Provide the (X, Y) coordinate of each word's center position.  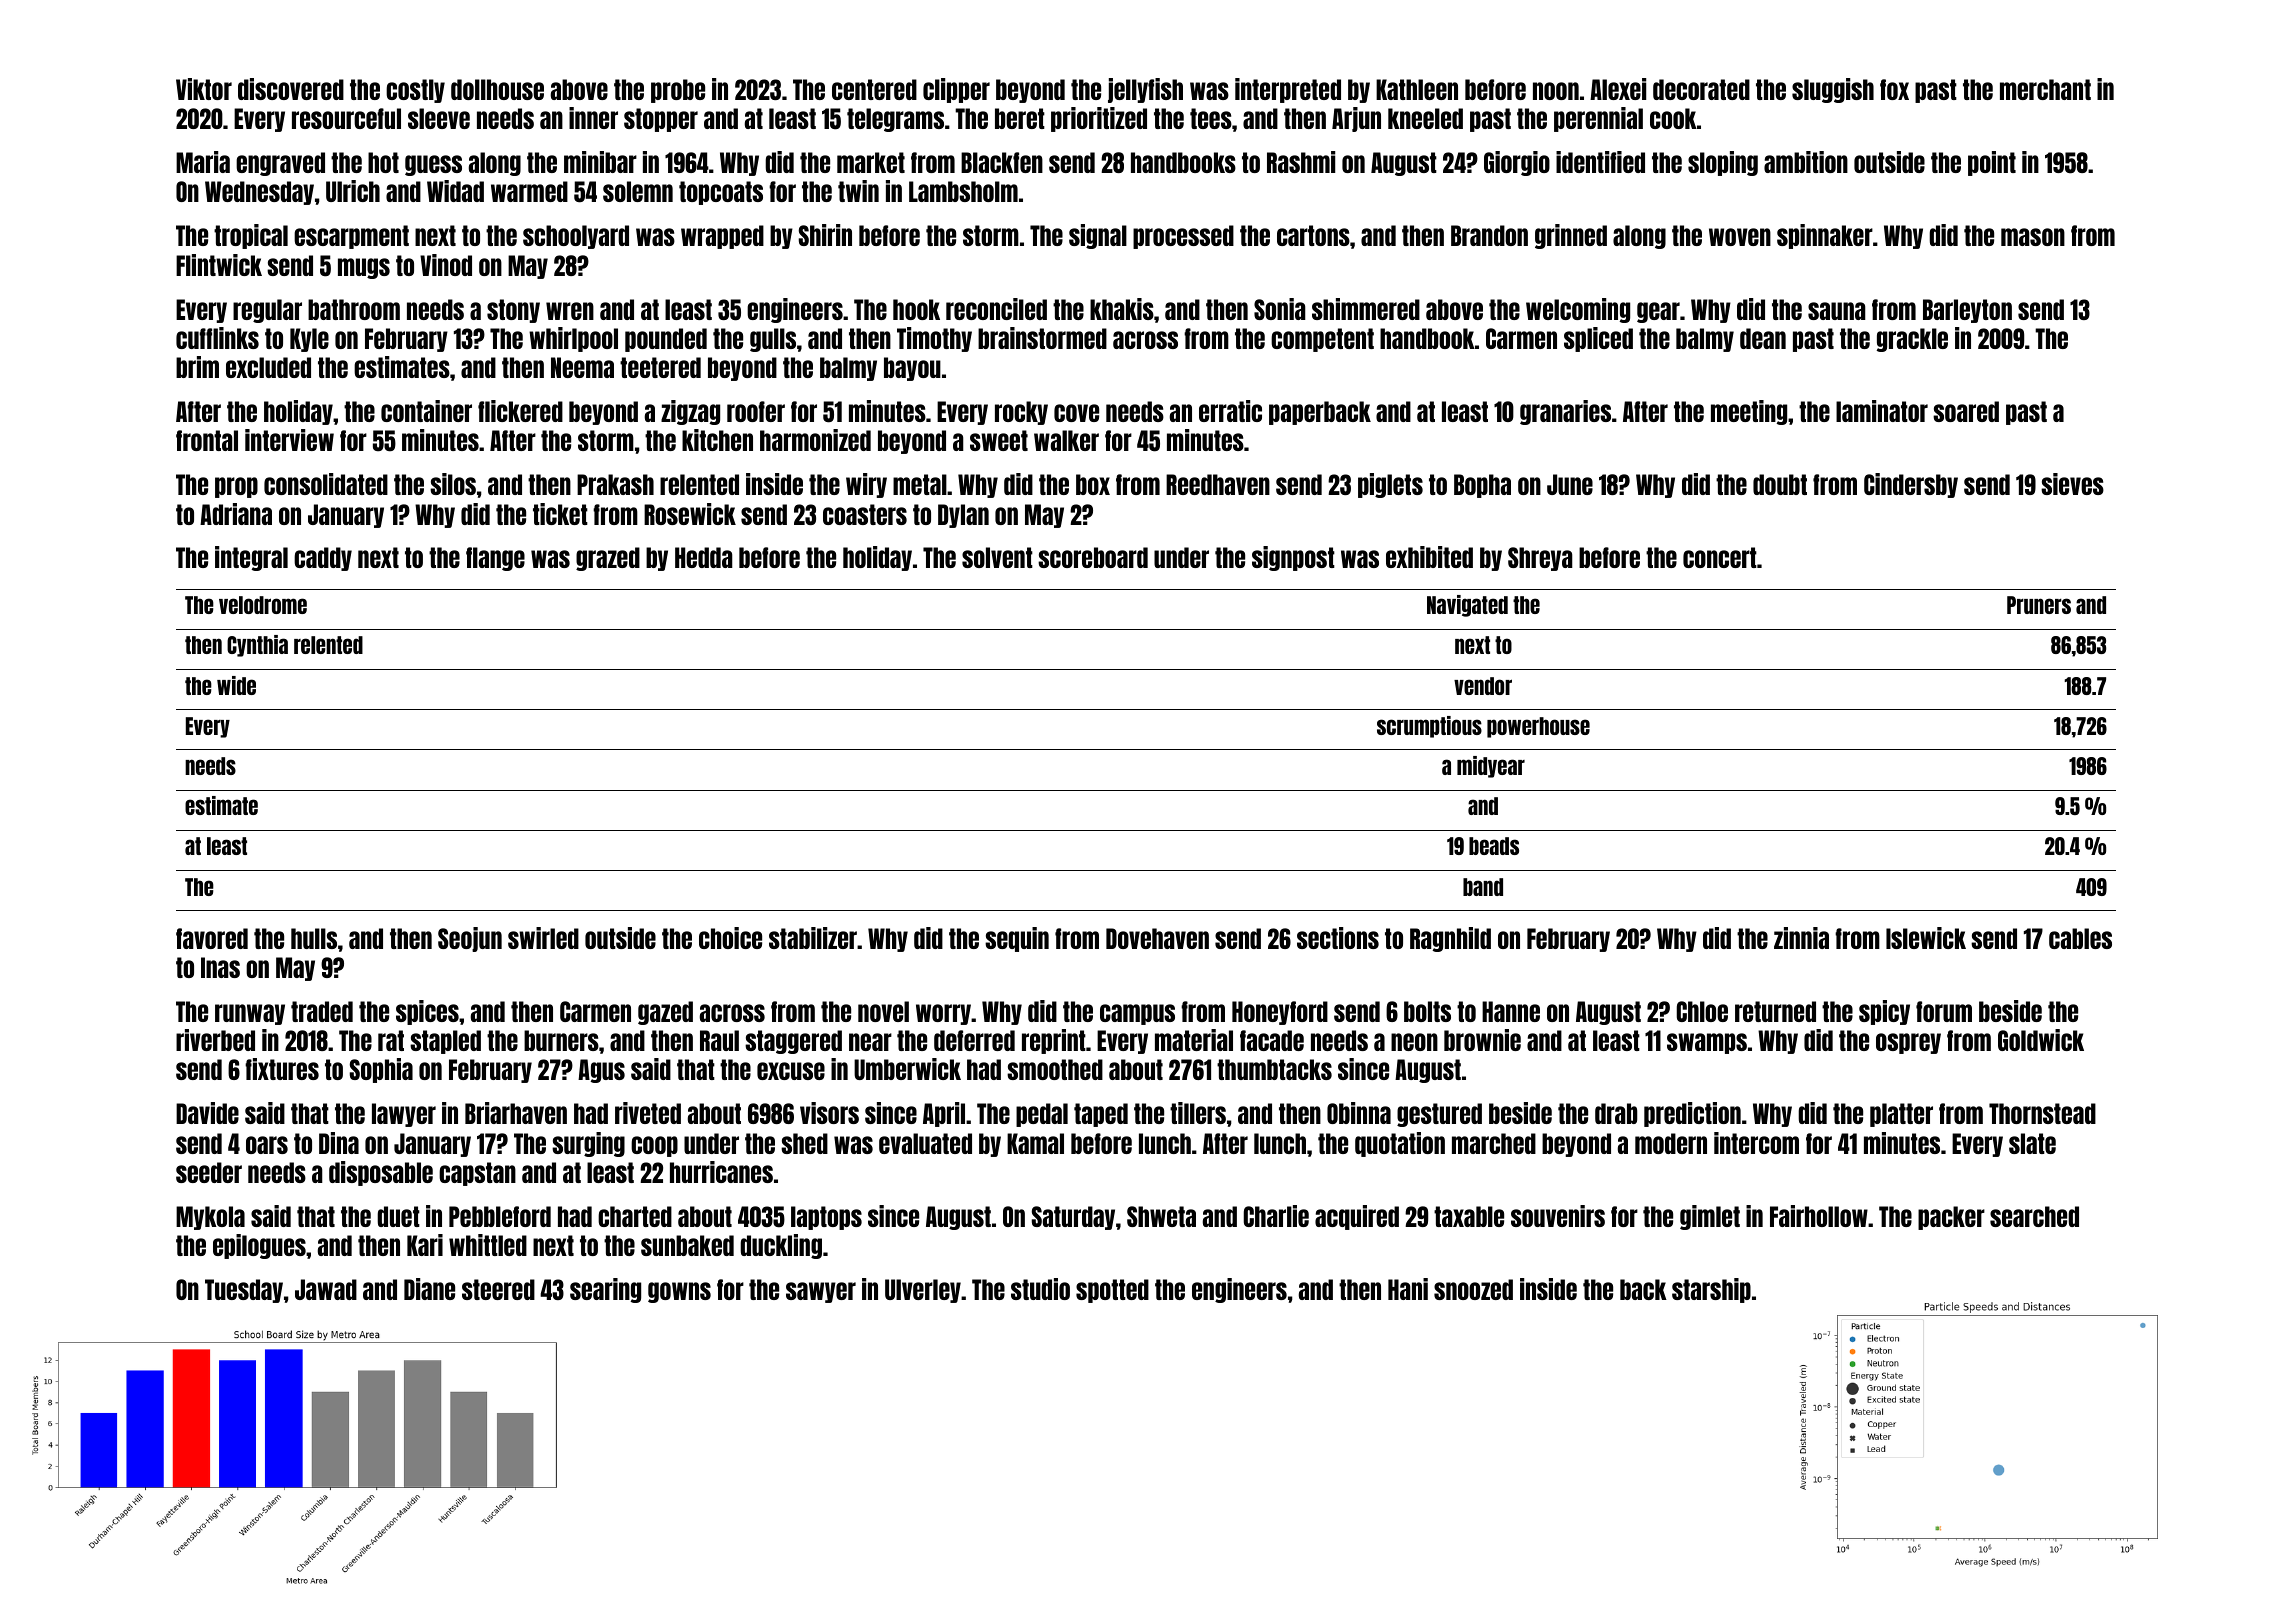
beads (1494, 846)
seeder (209, 1172)
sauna (1837, 311)
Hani (1408, 1289)
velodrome (263, 605)
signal (1098, 236)
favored (212, 938)
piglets (1390, 485)
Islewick (1926, 938)
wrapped (722, 237)
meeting (1749, 412)
